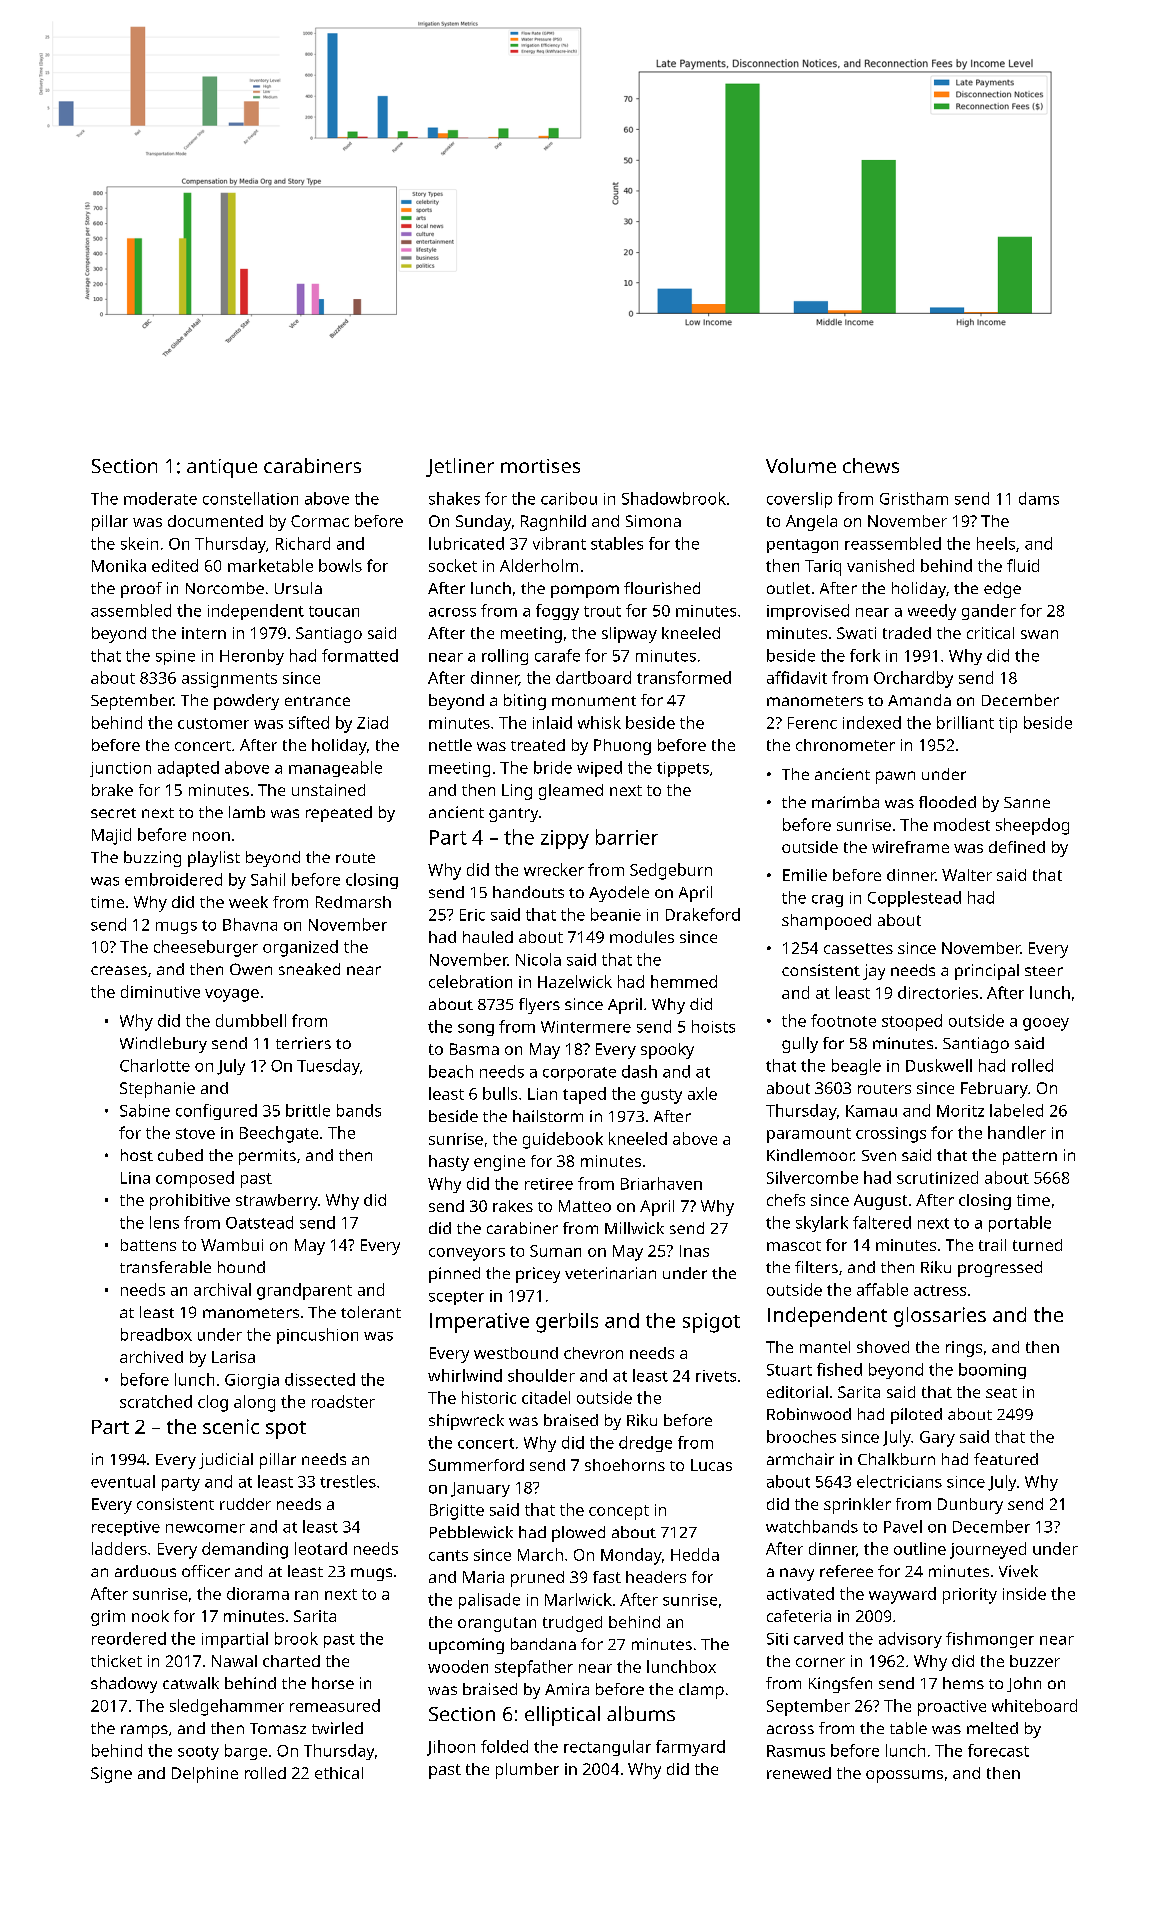 This screenshot has width=1170, height=1926. I want to click on diorama, so click(258, 1593).
